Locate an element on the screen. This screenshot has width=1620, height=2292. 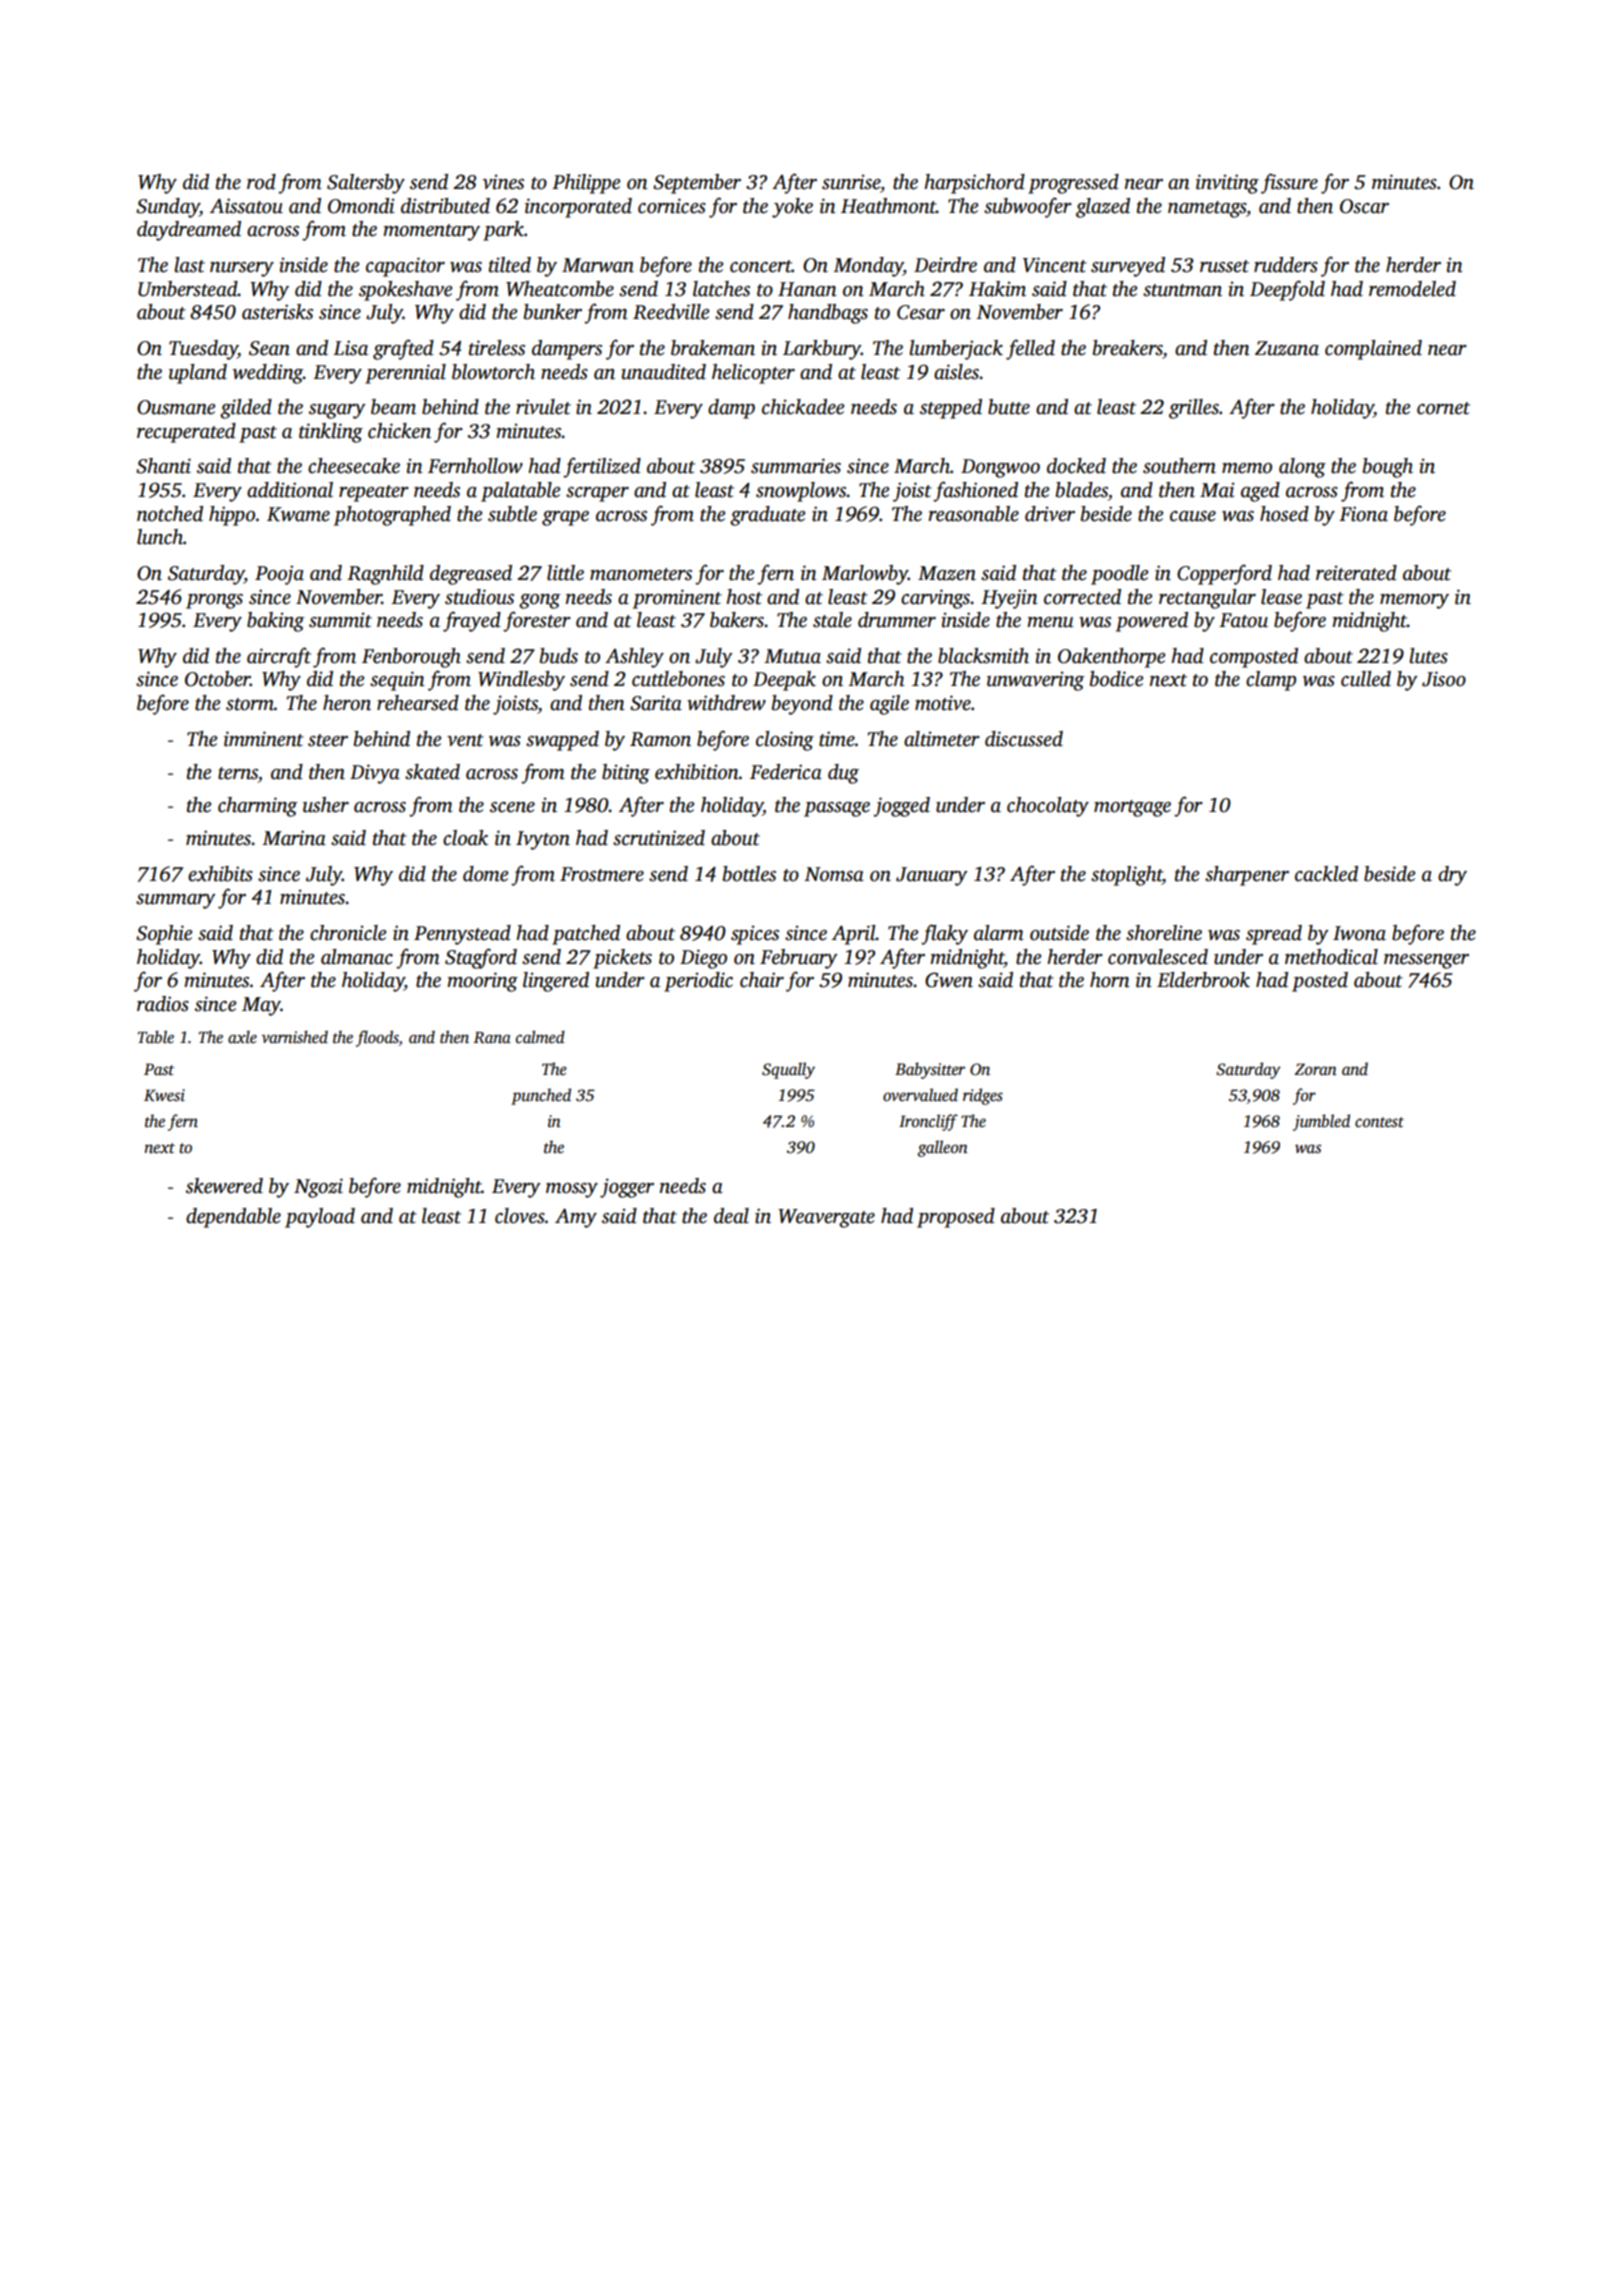
cornet is located at coordinates (1443, 408).
